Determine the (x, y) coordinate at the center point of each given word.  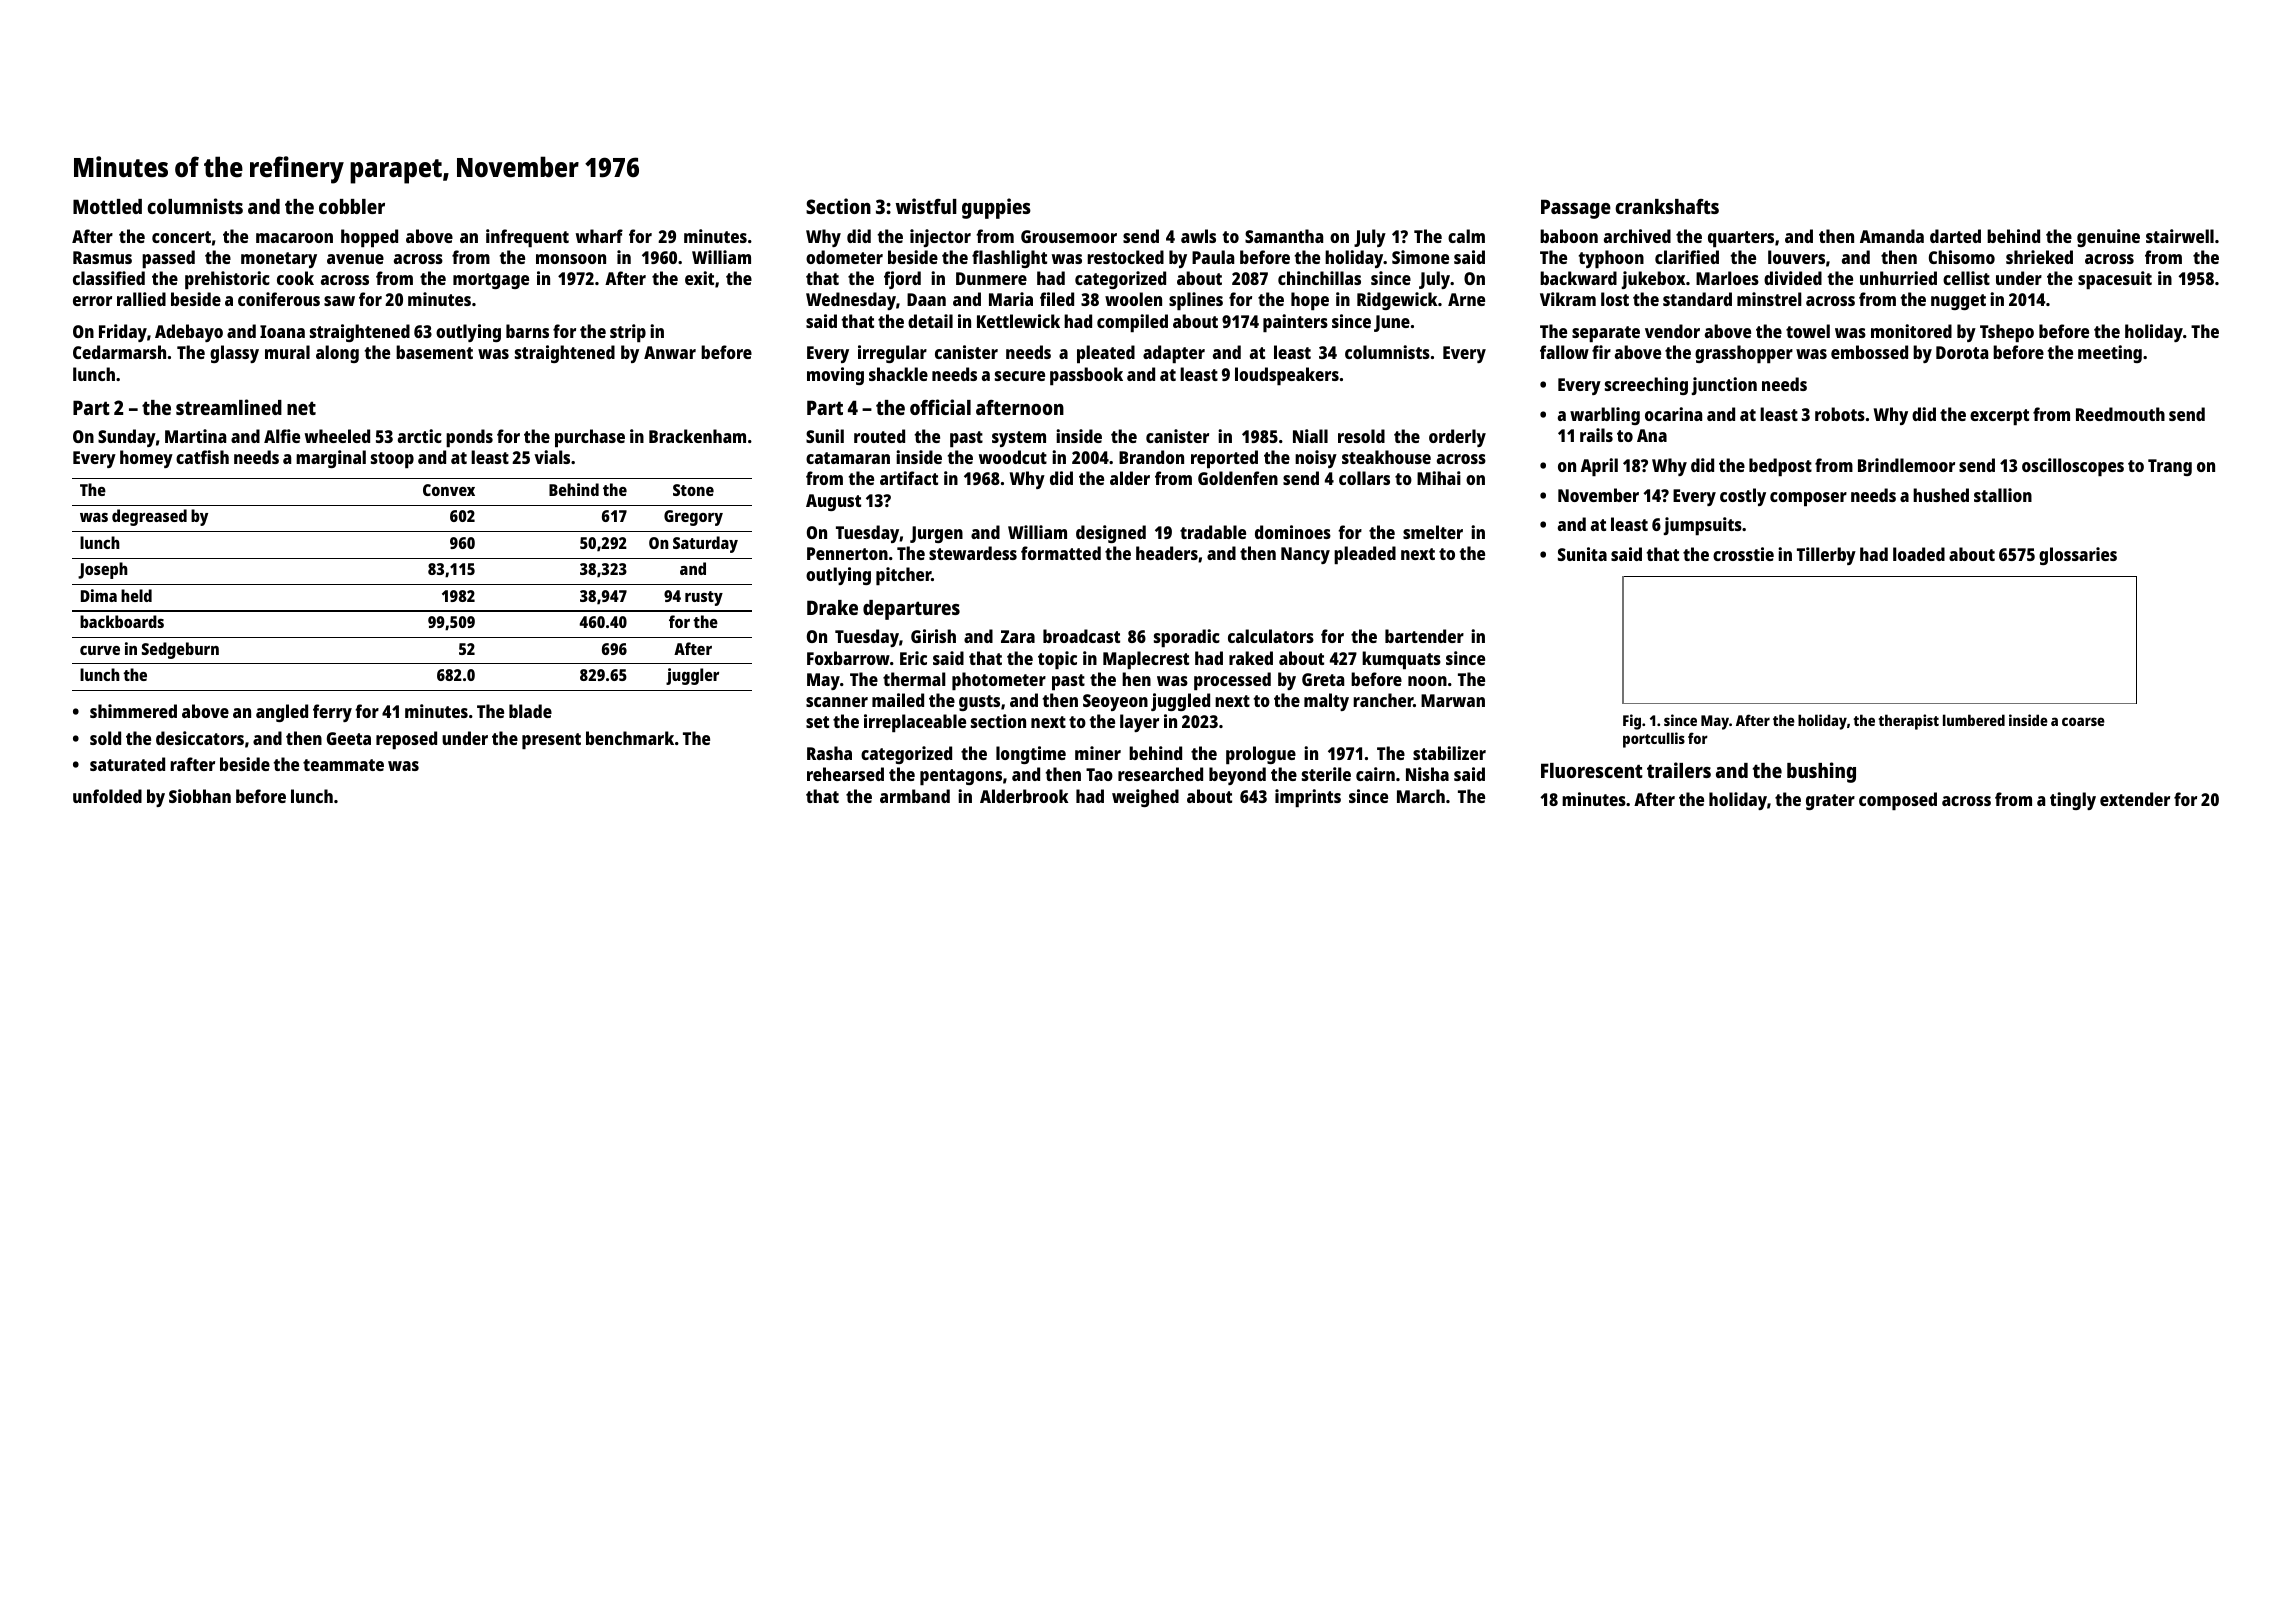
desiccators (200, 738)
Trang (2170, 467)
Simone (1420, 257)
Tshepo (2007, 333)
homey (146, 459)
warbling (1605, 416)
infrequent (527, 238)
